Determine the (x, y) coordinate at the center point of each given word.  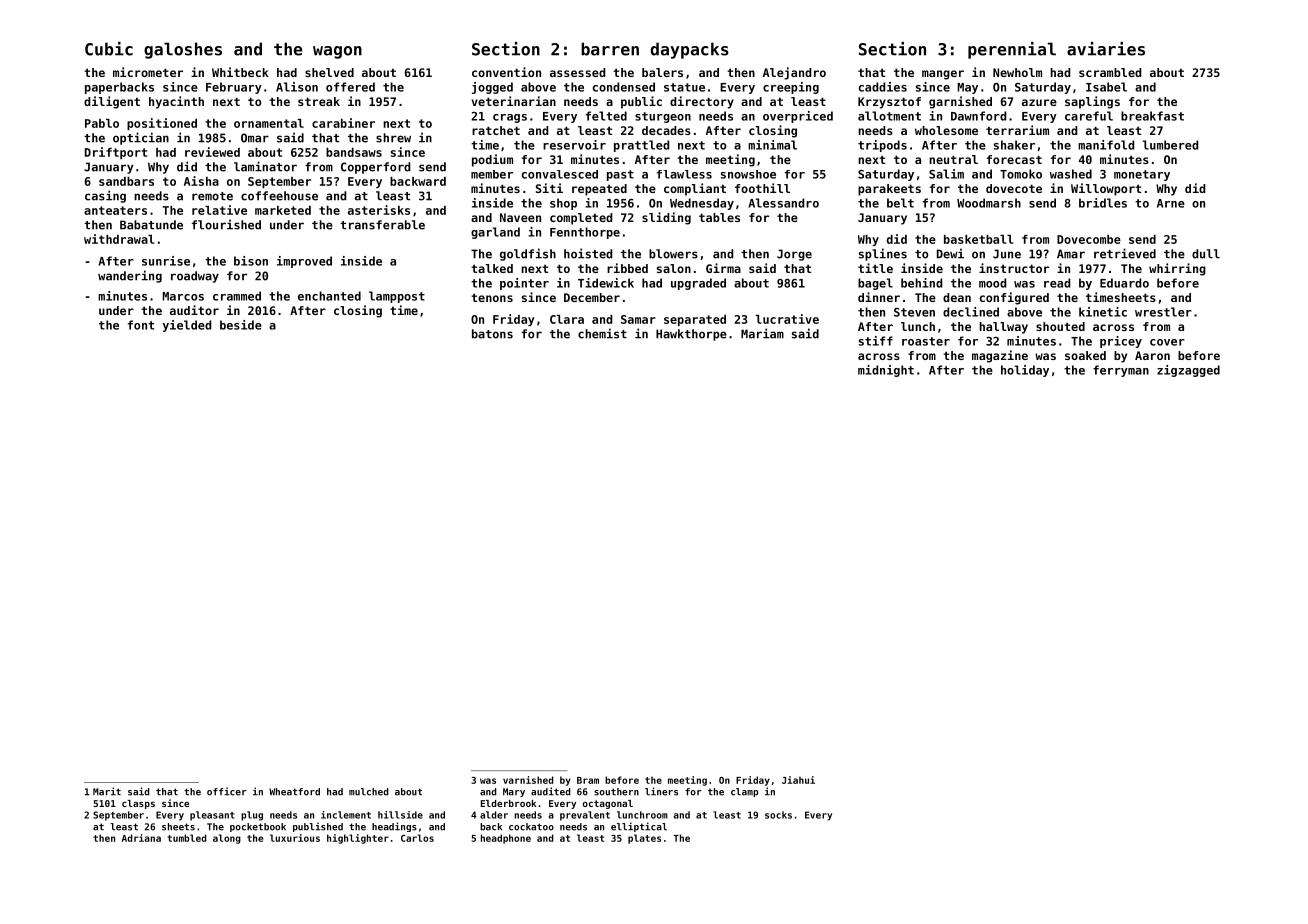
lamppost (397, 297)
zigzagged (1188, 371)
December (592, 297)
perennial (1012, 50)
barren (610, 49)
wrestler (1163, 312)
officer (227, 791)
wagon (337, 52)
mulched (369, 792)
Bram (588, 780)
